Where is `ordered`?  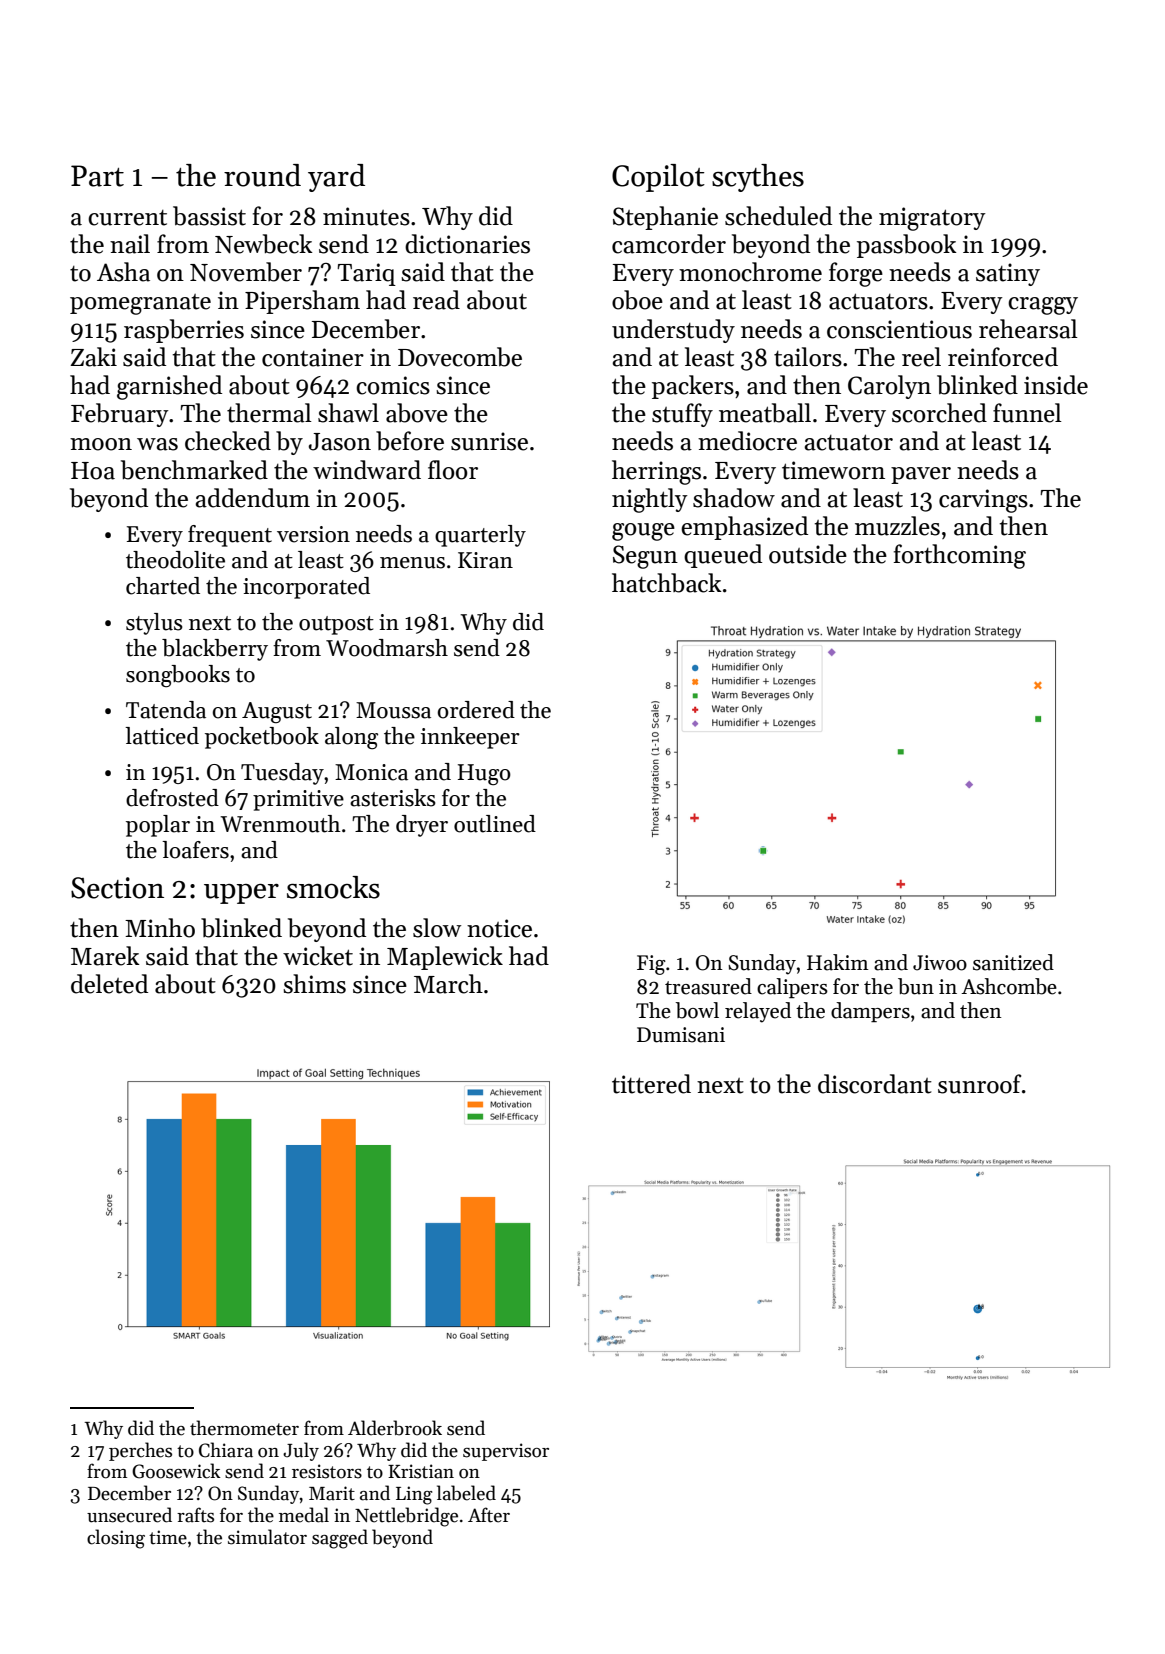 ordered is located at coordinates (476, 710).
